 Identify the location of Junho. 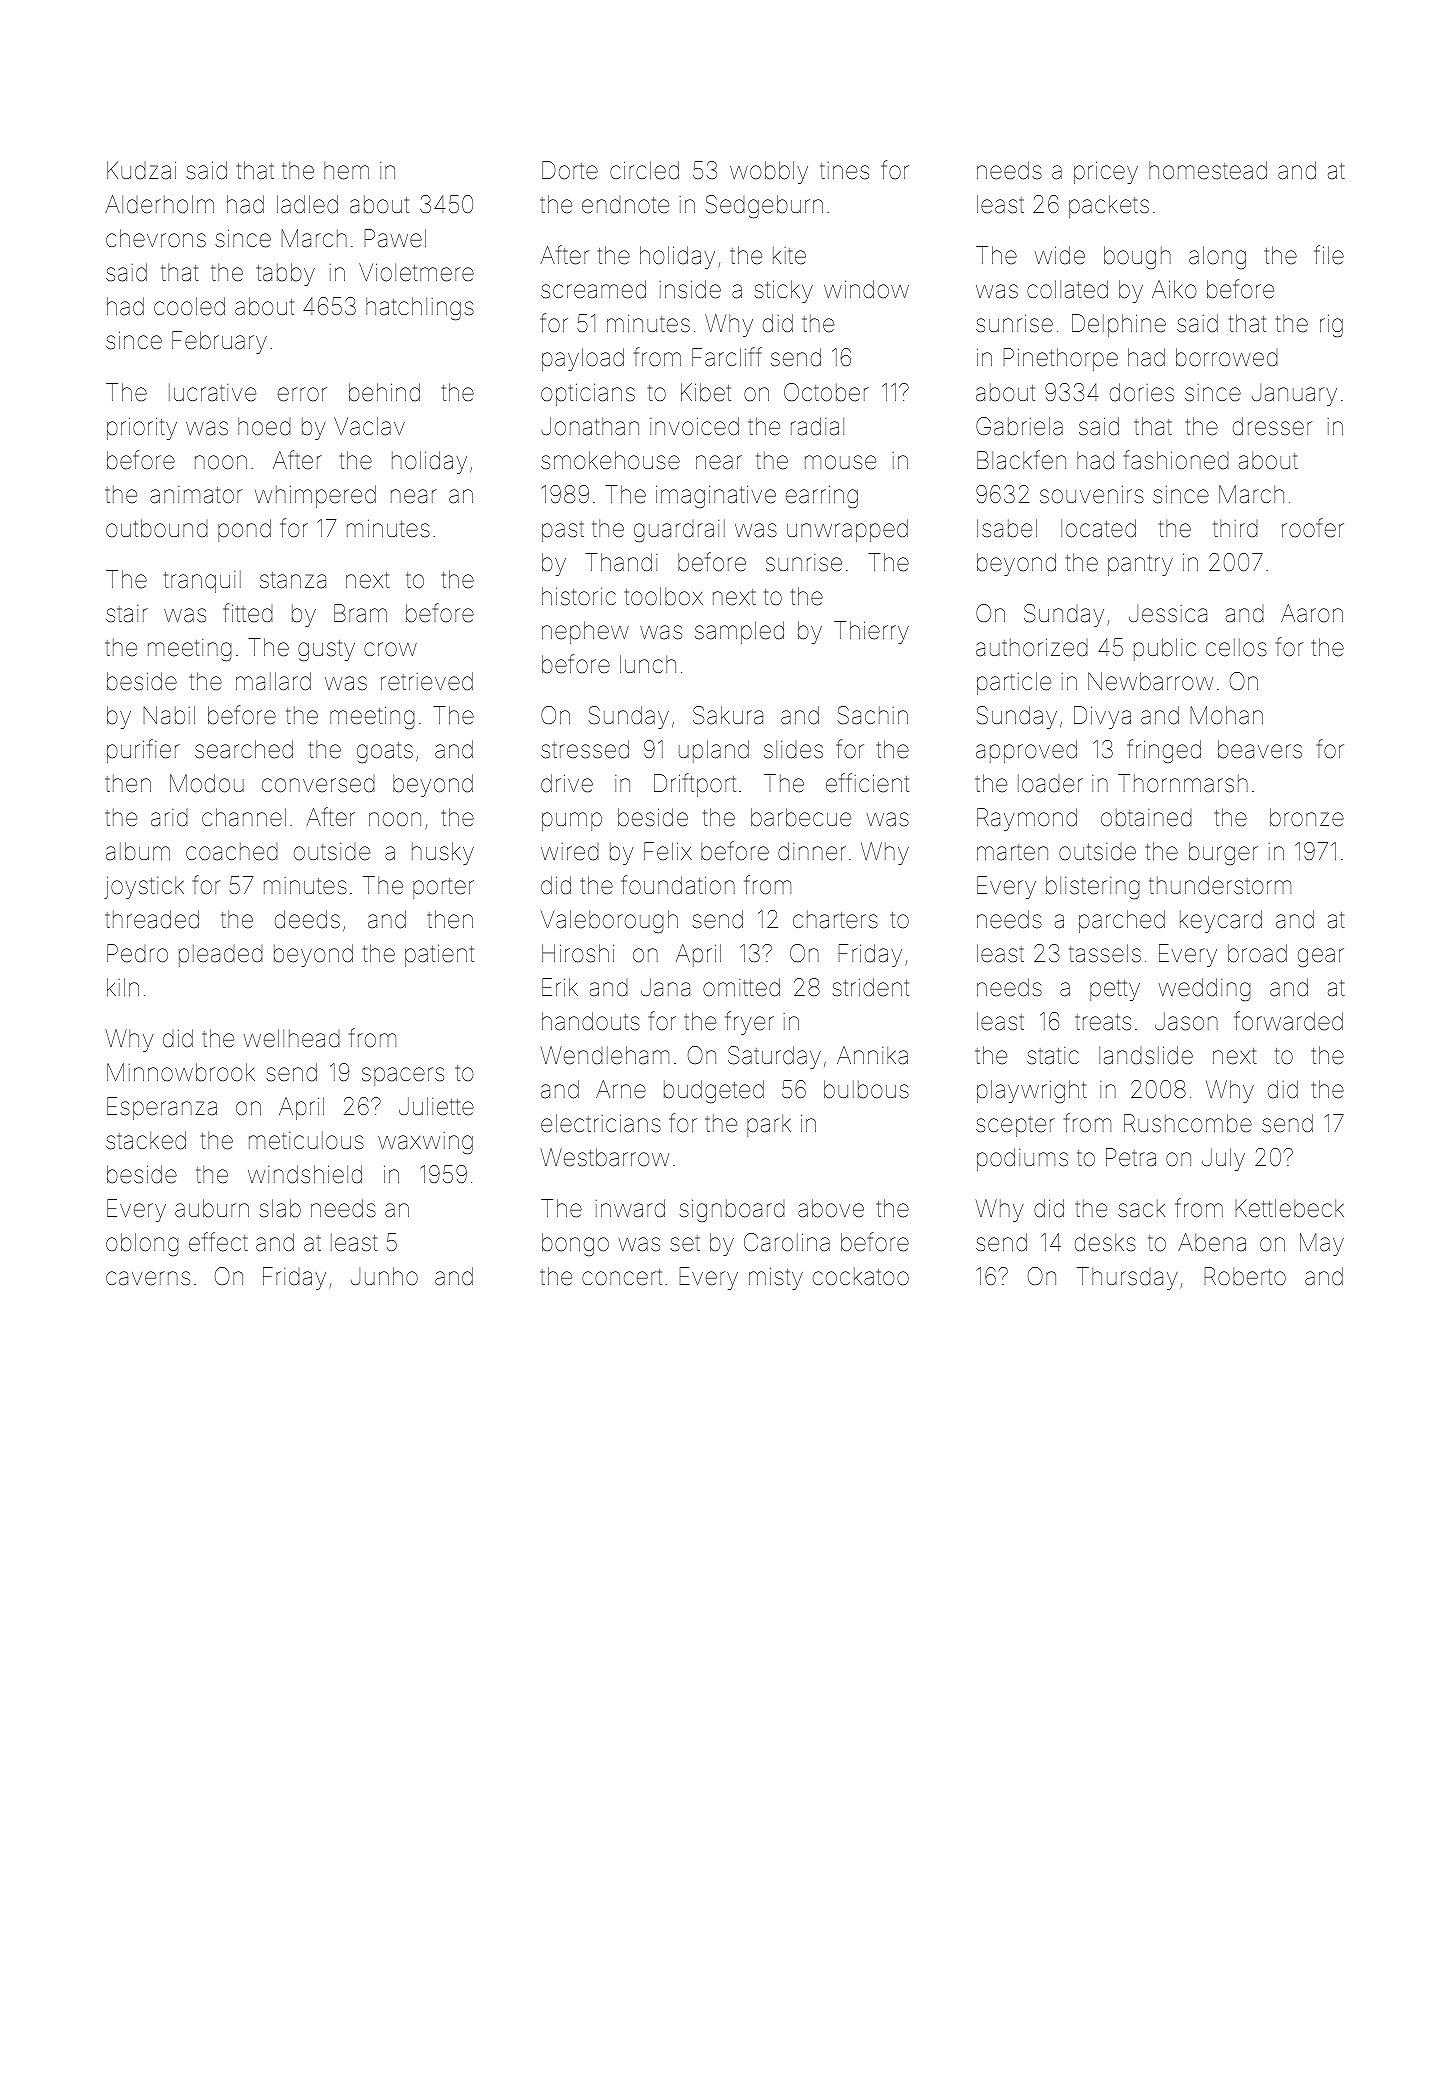
(384, 1276).
